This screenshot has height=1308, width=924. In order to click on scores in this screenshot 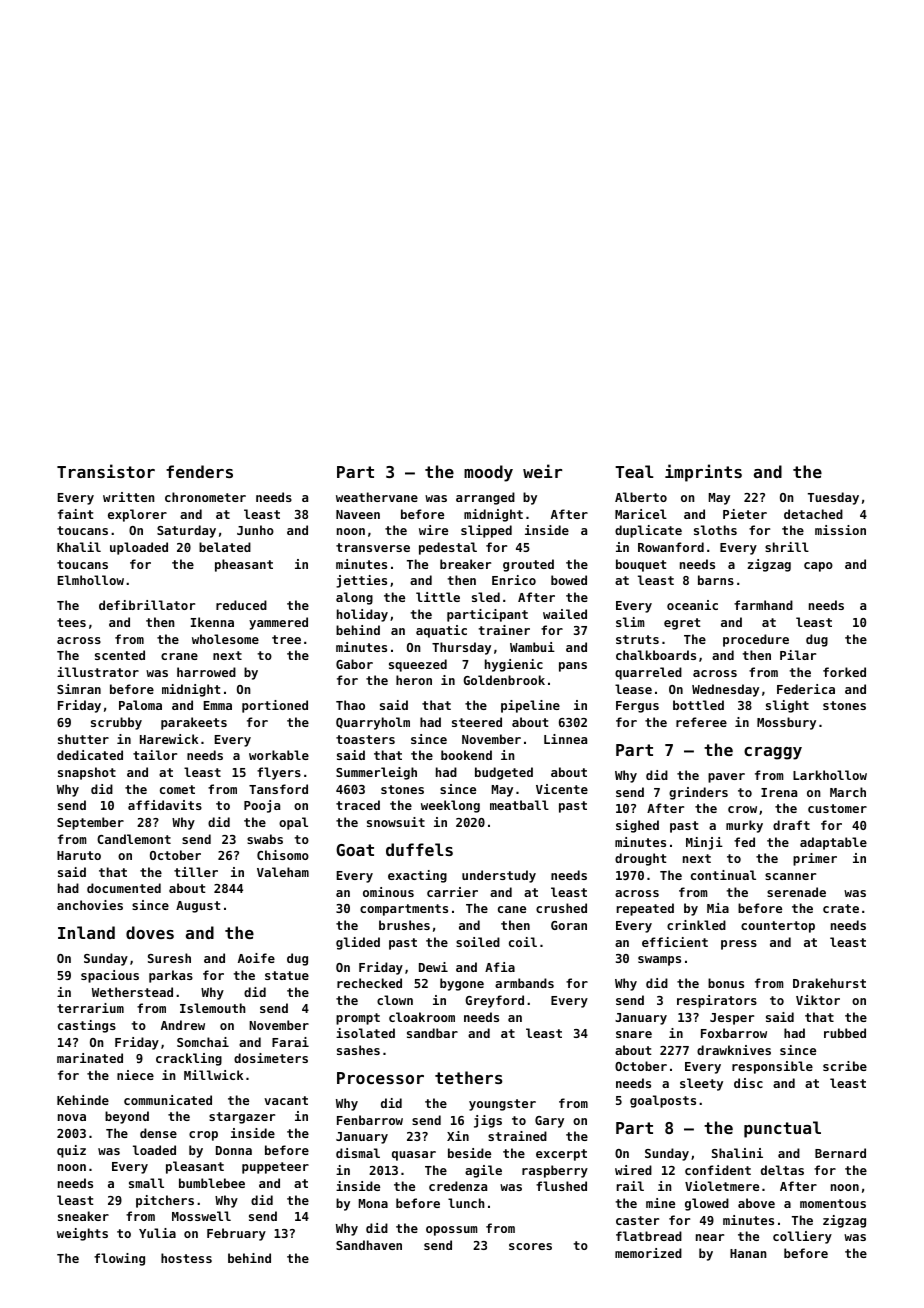, I will do `click(530, 1246)`.
